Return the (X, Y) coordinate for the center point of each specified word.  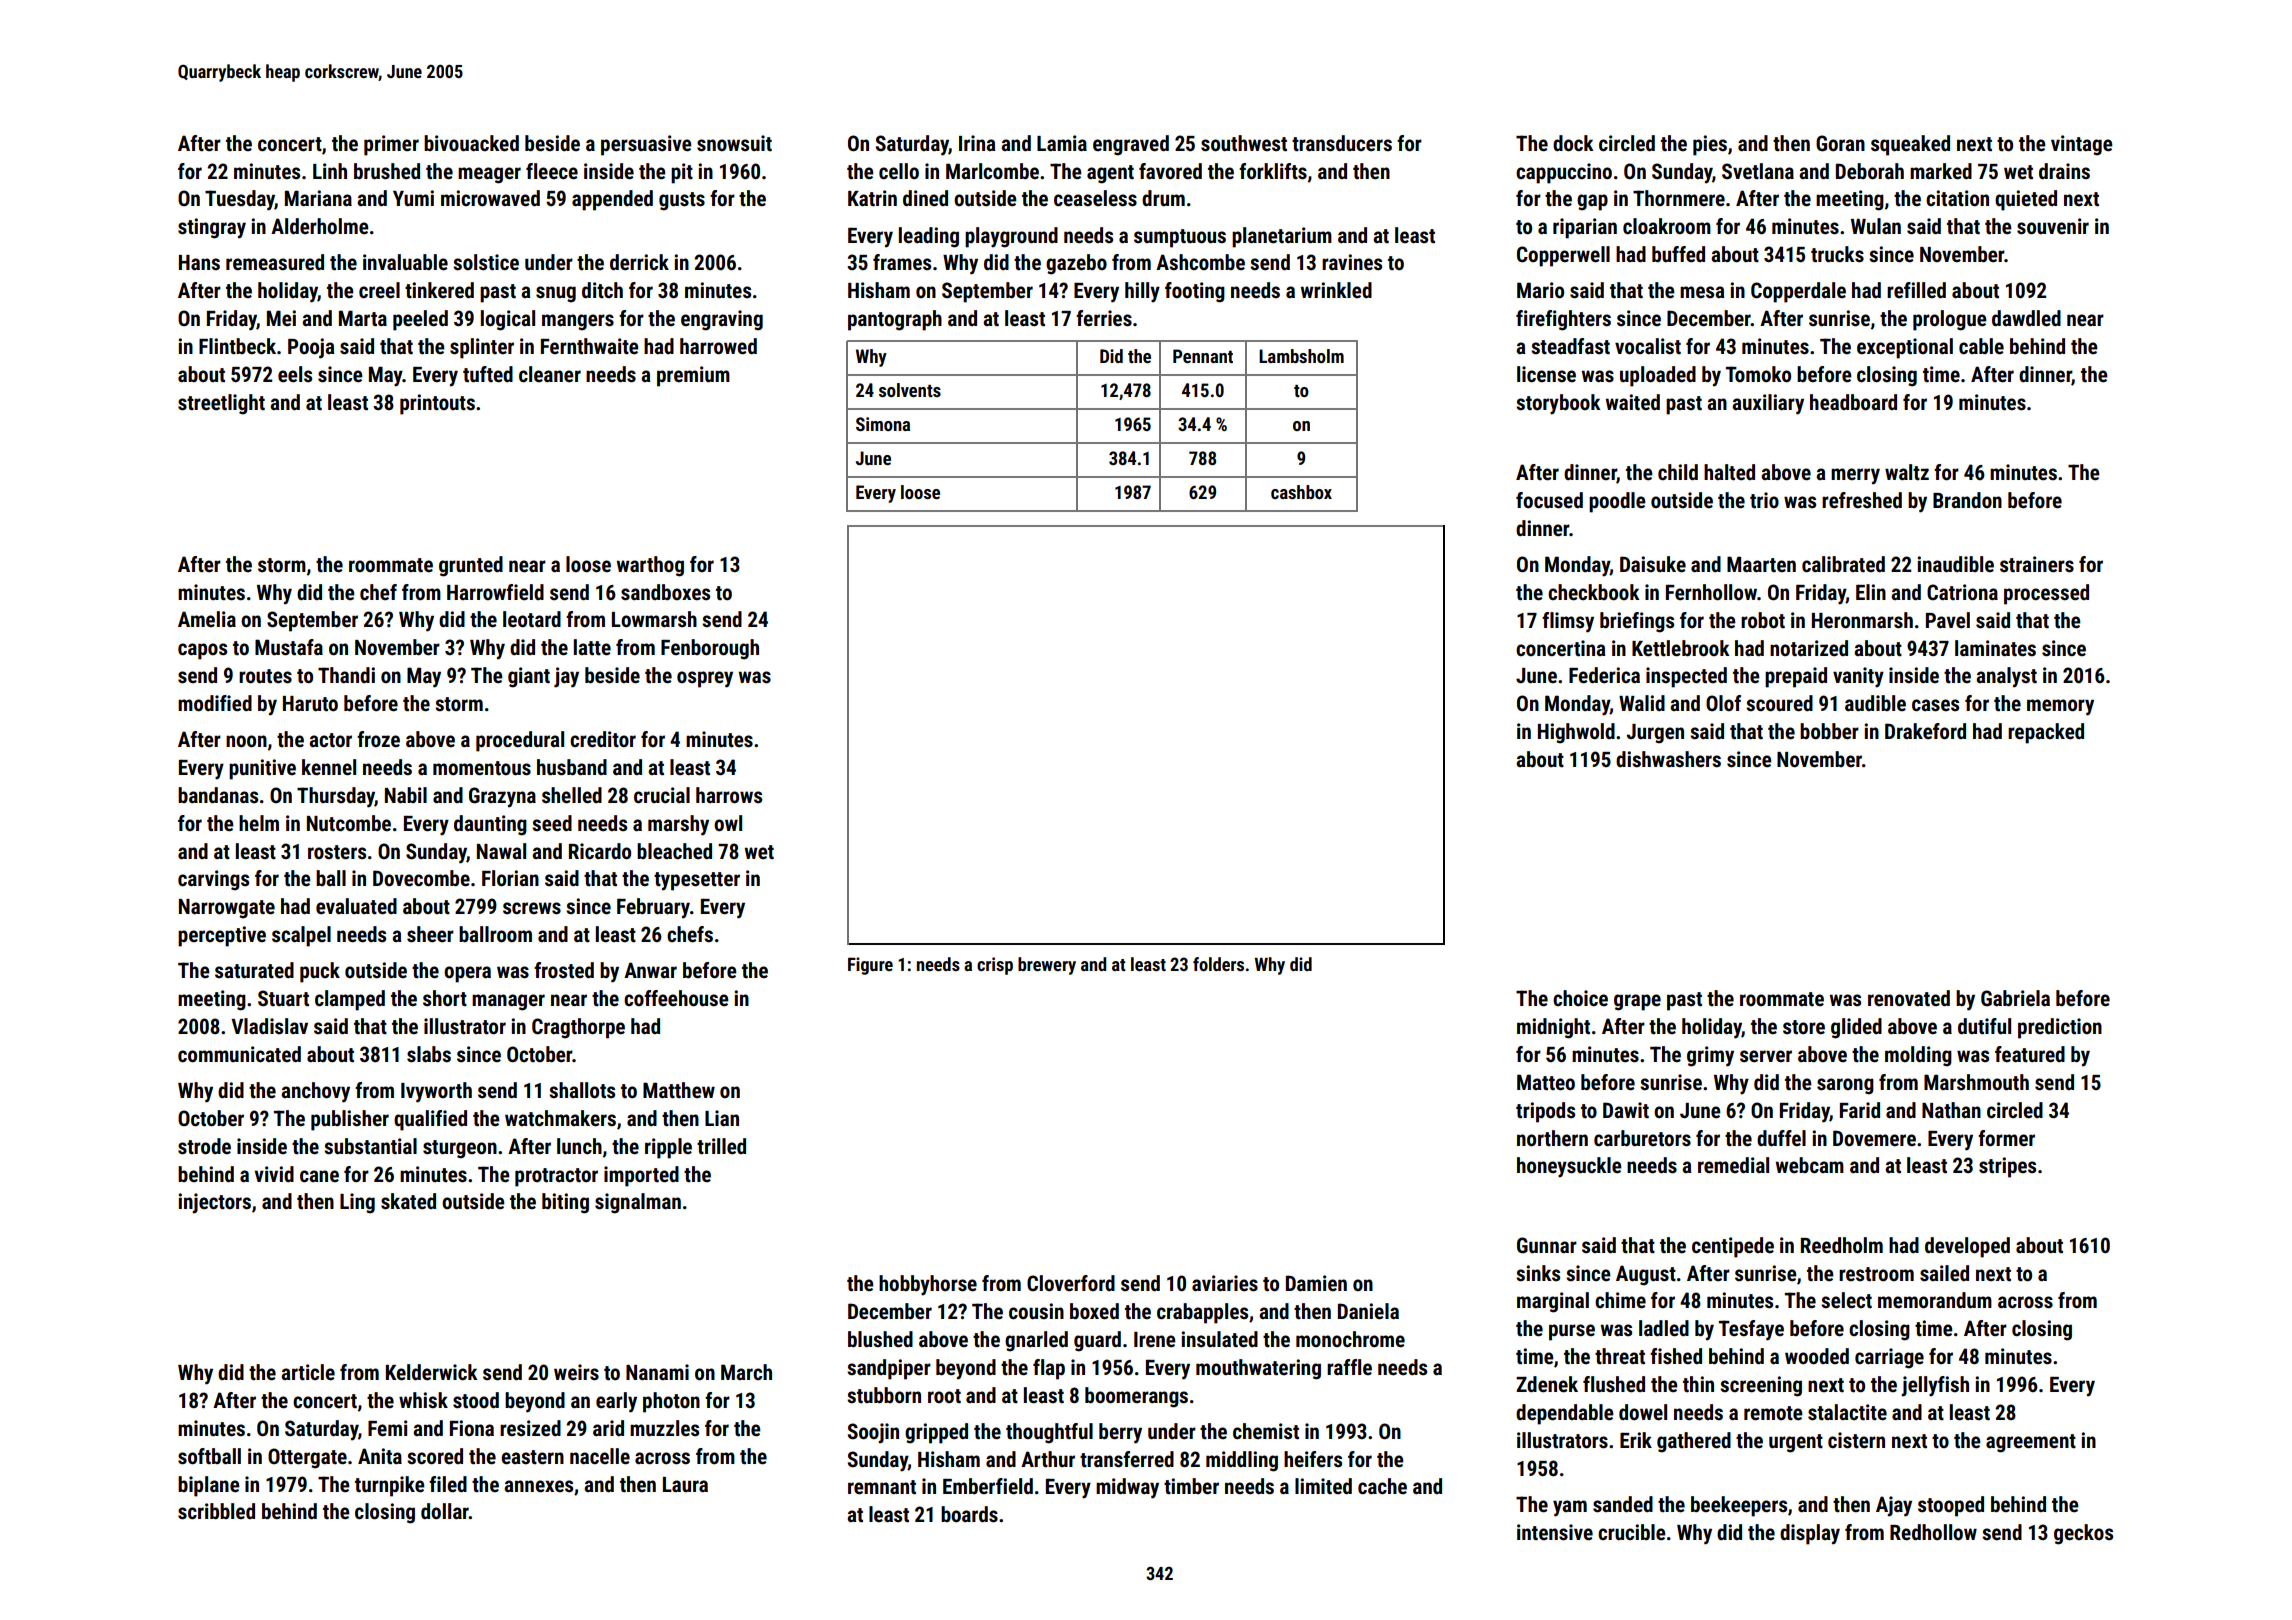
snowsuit (734, 143)
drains (2064, 171)
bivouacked (471, 143)
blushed (880, 1339)
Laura (685, 1484)
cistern (1856, 1440)
